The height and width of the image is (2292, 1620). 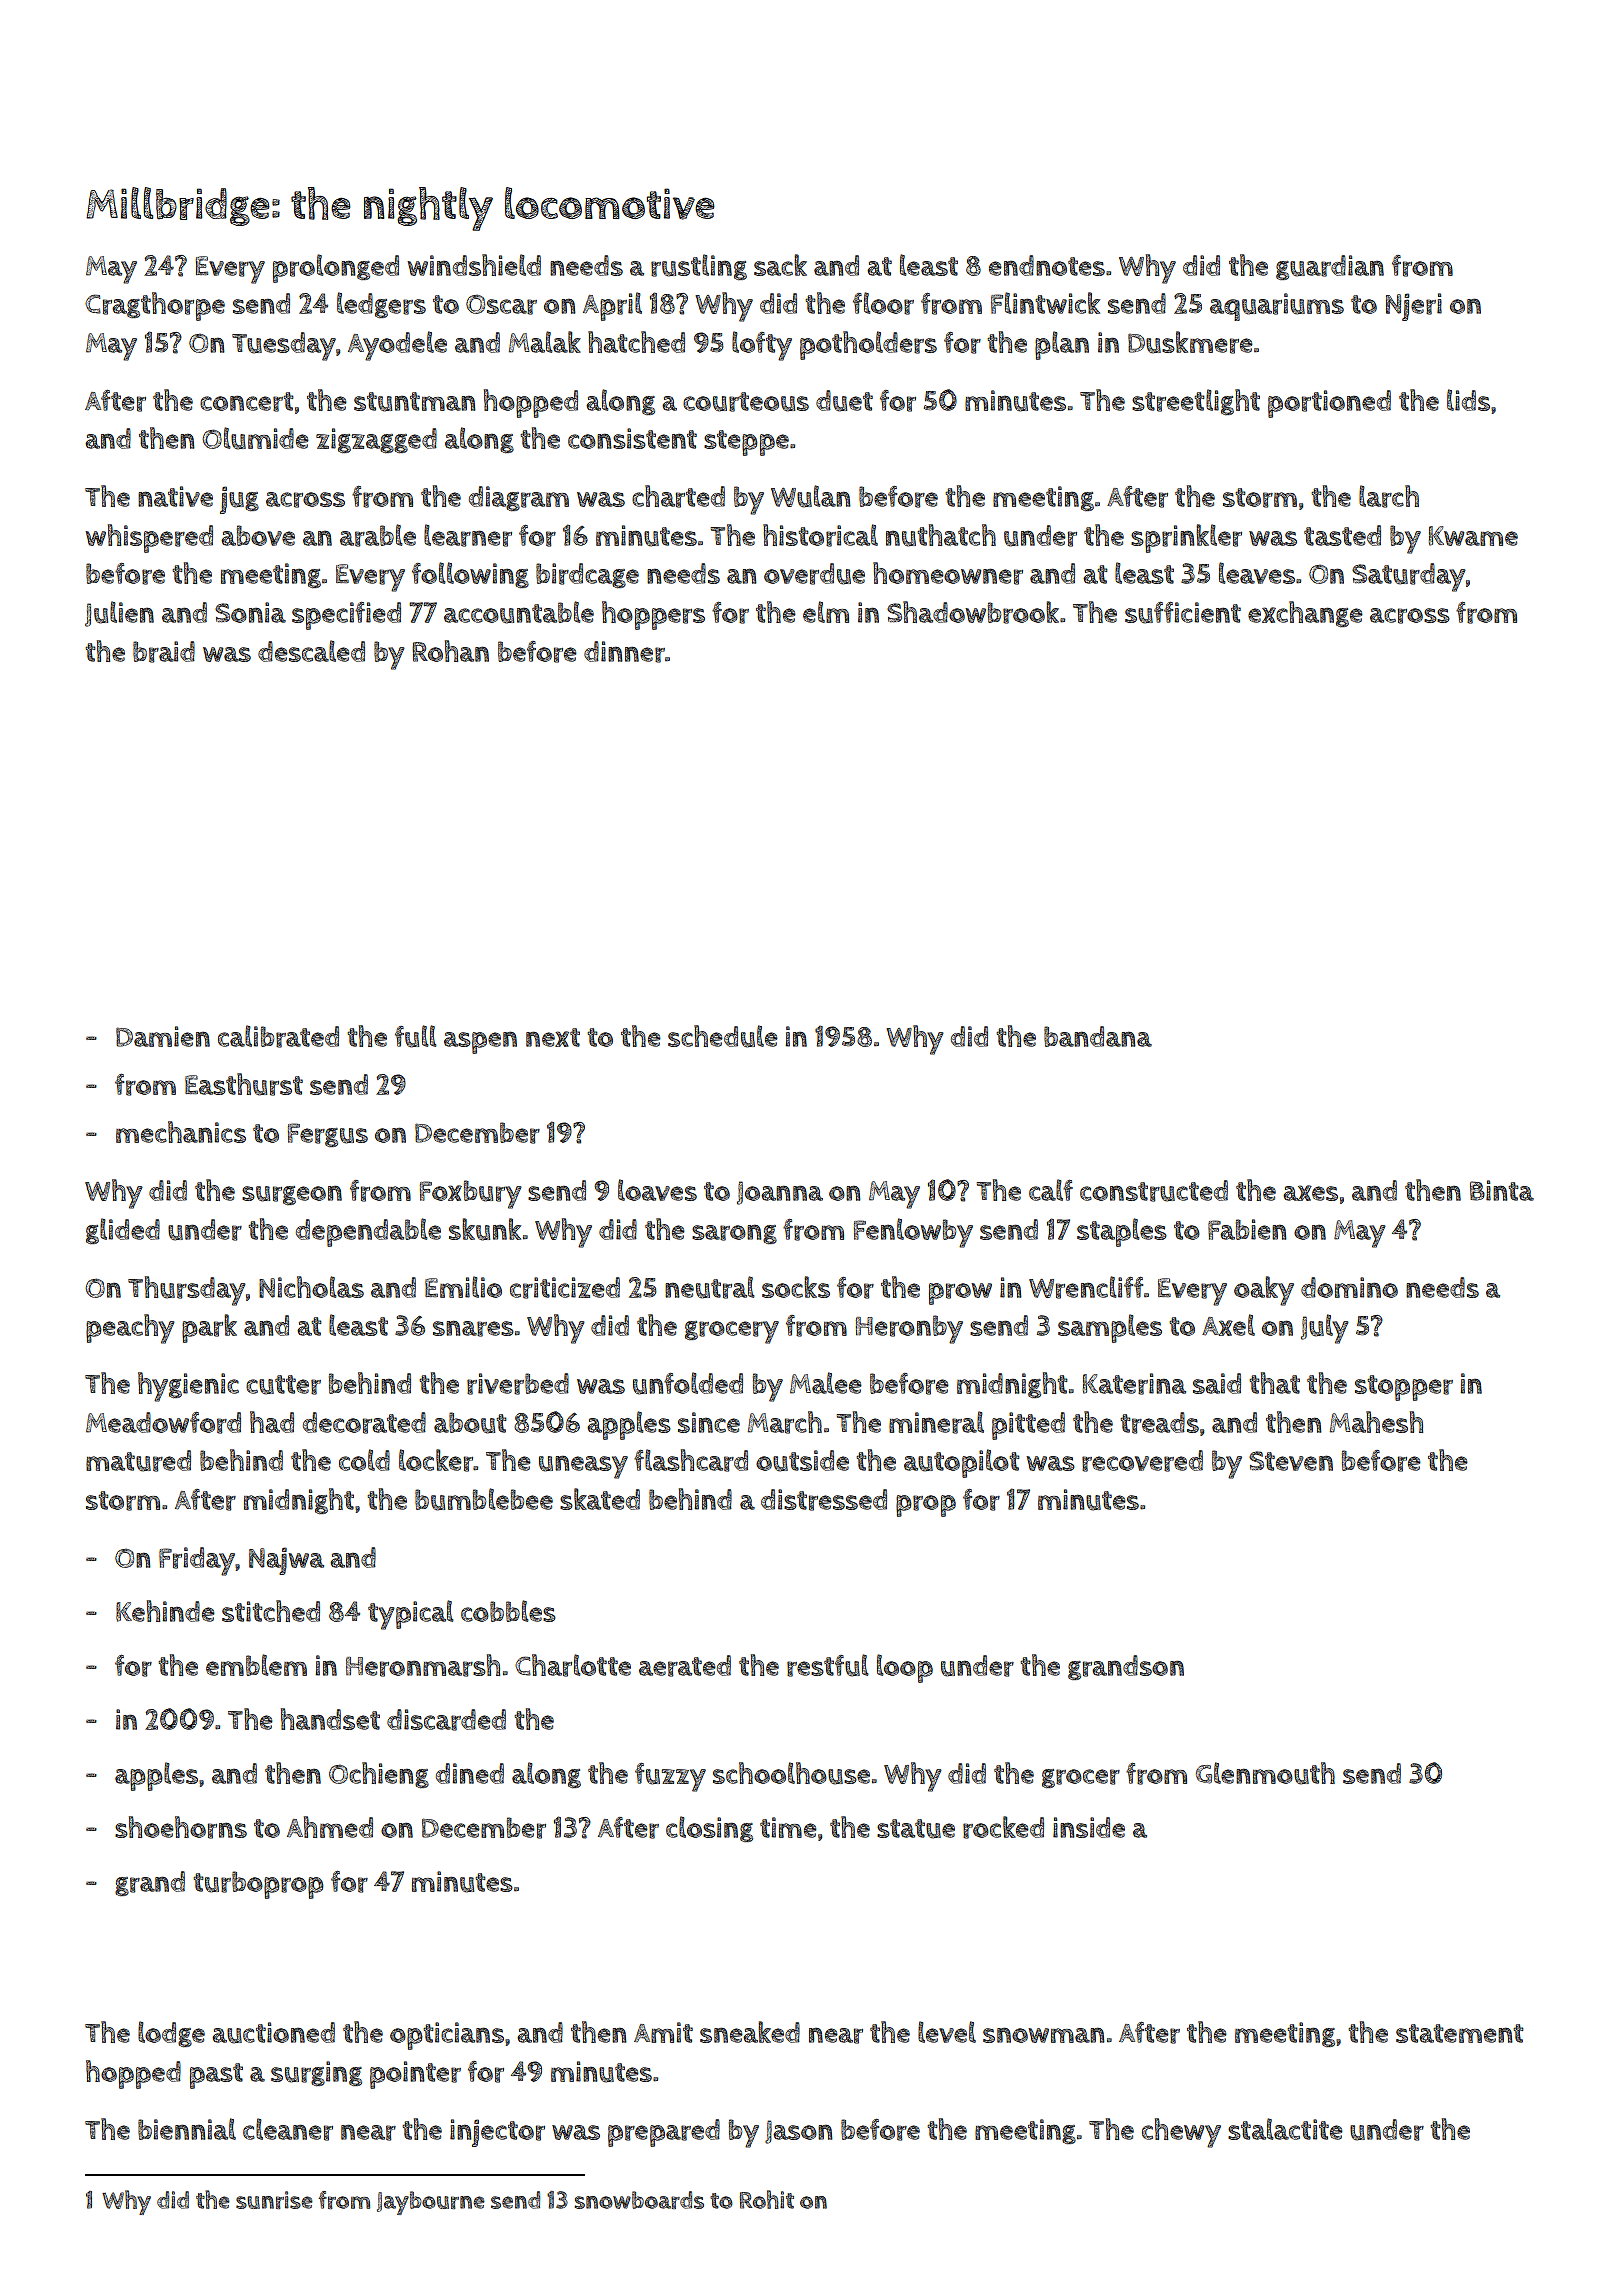 I want to click on Wrencliff, so click(x=1086, y=1287).
